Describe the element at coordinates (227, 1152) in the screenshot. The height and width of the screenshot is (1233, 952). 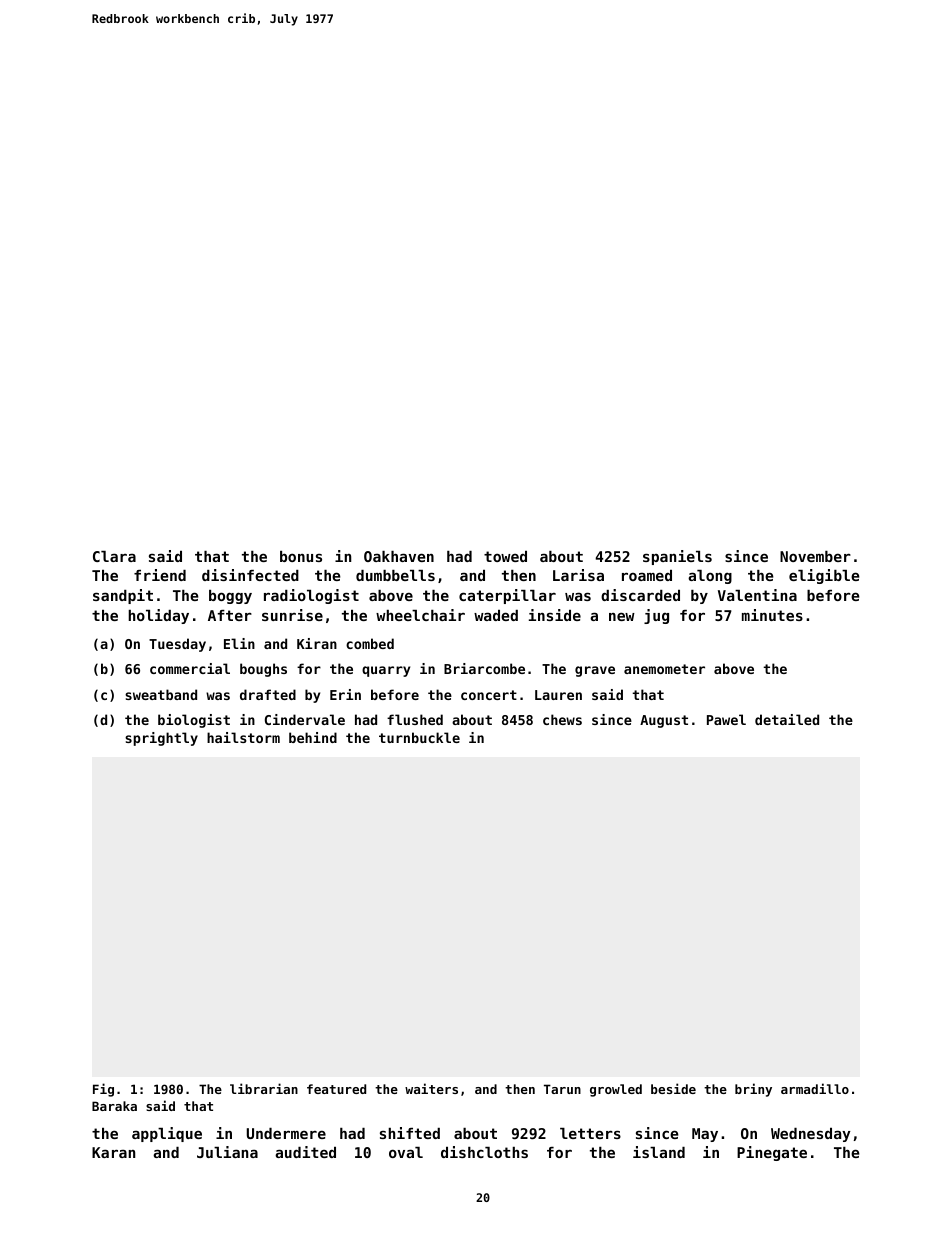
I see `Juliana` at that location.
